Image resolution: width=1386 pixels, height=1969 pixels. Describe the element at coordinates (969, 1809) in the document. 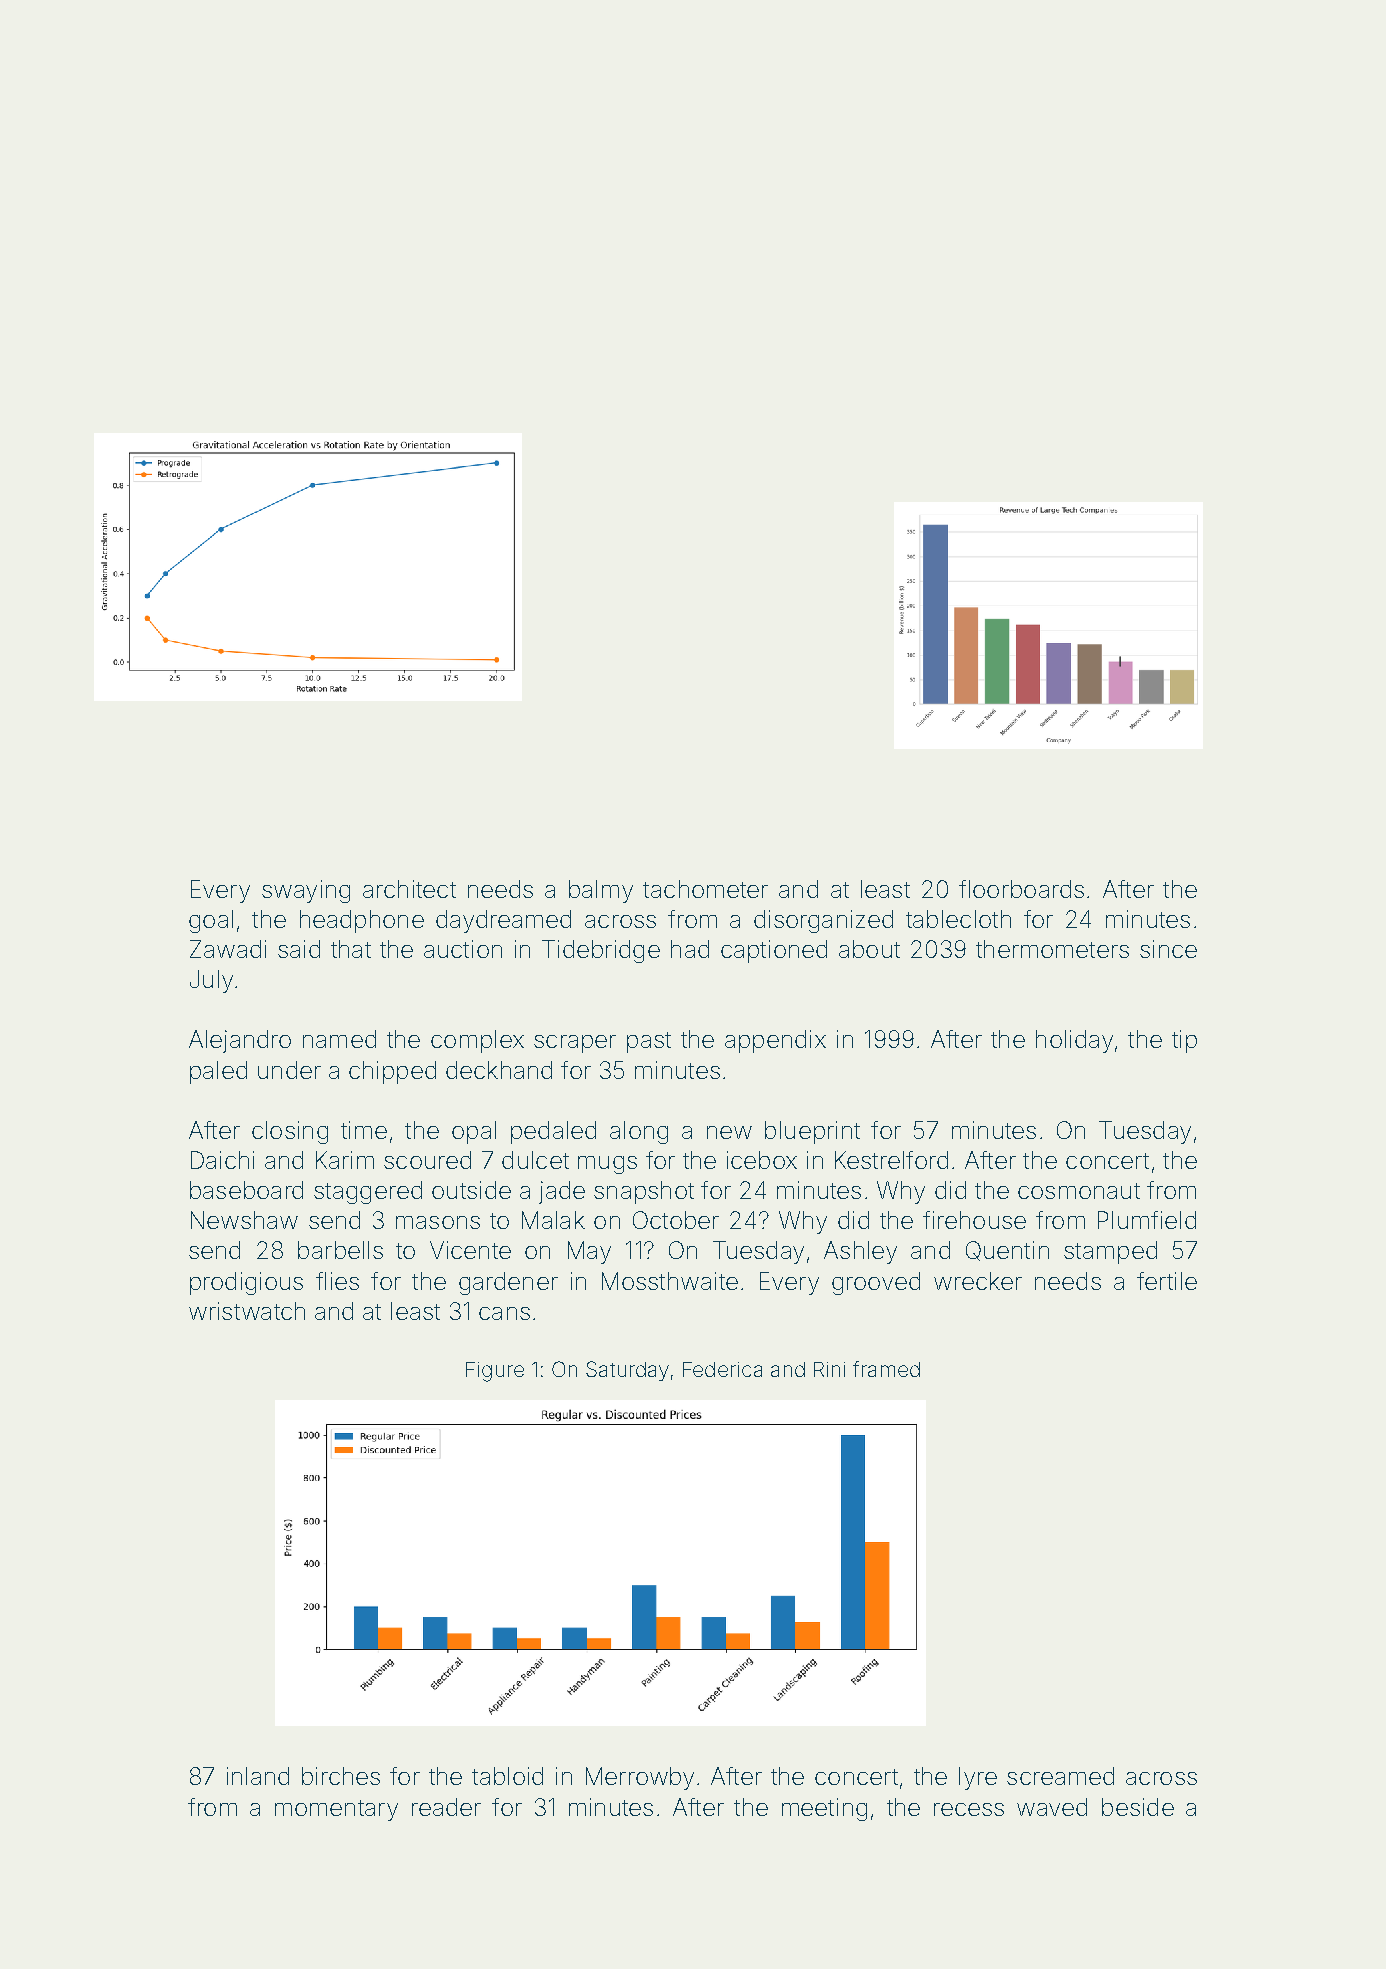

I see `recess` at that location.
